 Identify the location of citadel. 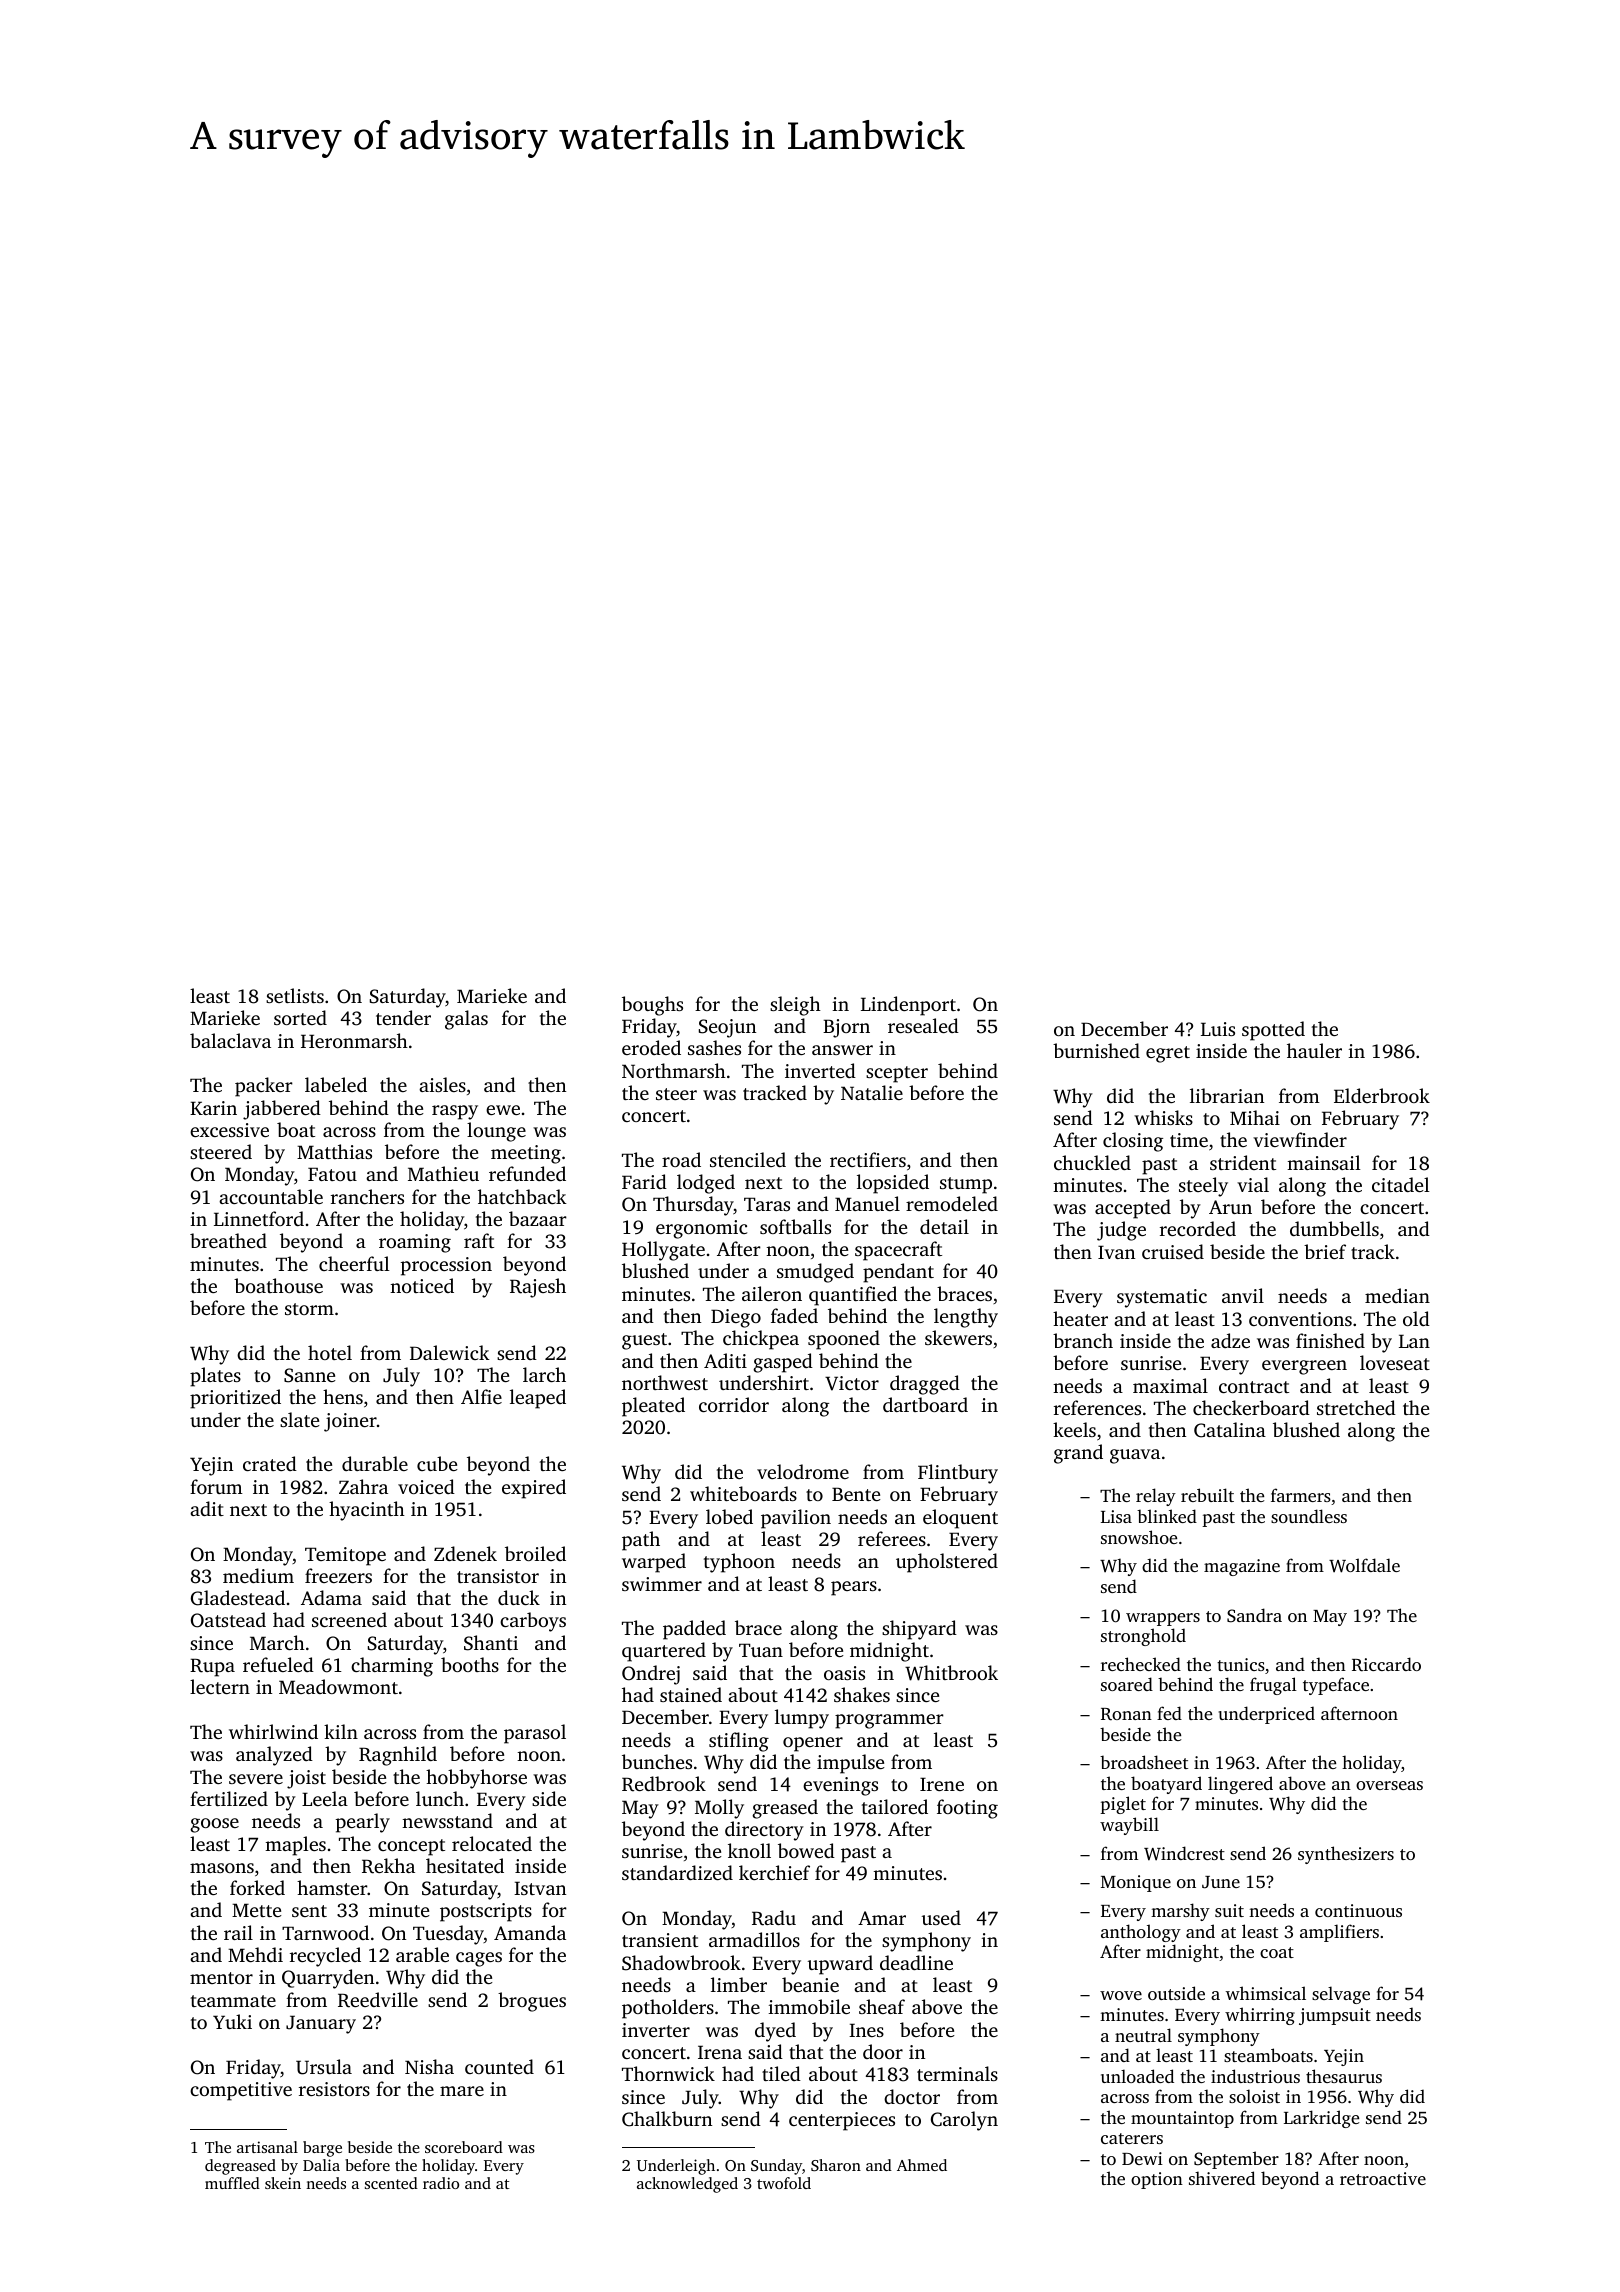
(1401, 1184).
